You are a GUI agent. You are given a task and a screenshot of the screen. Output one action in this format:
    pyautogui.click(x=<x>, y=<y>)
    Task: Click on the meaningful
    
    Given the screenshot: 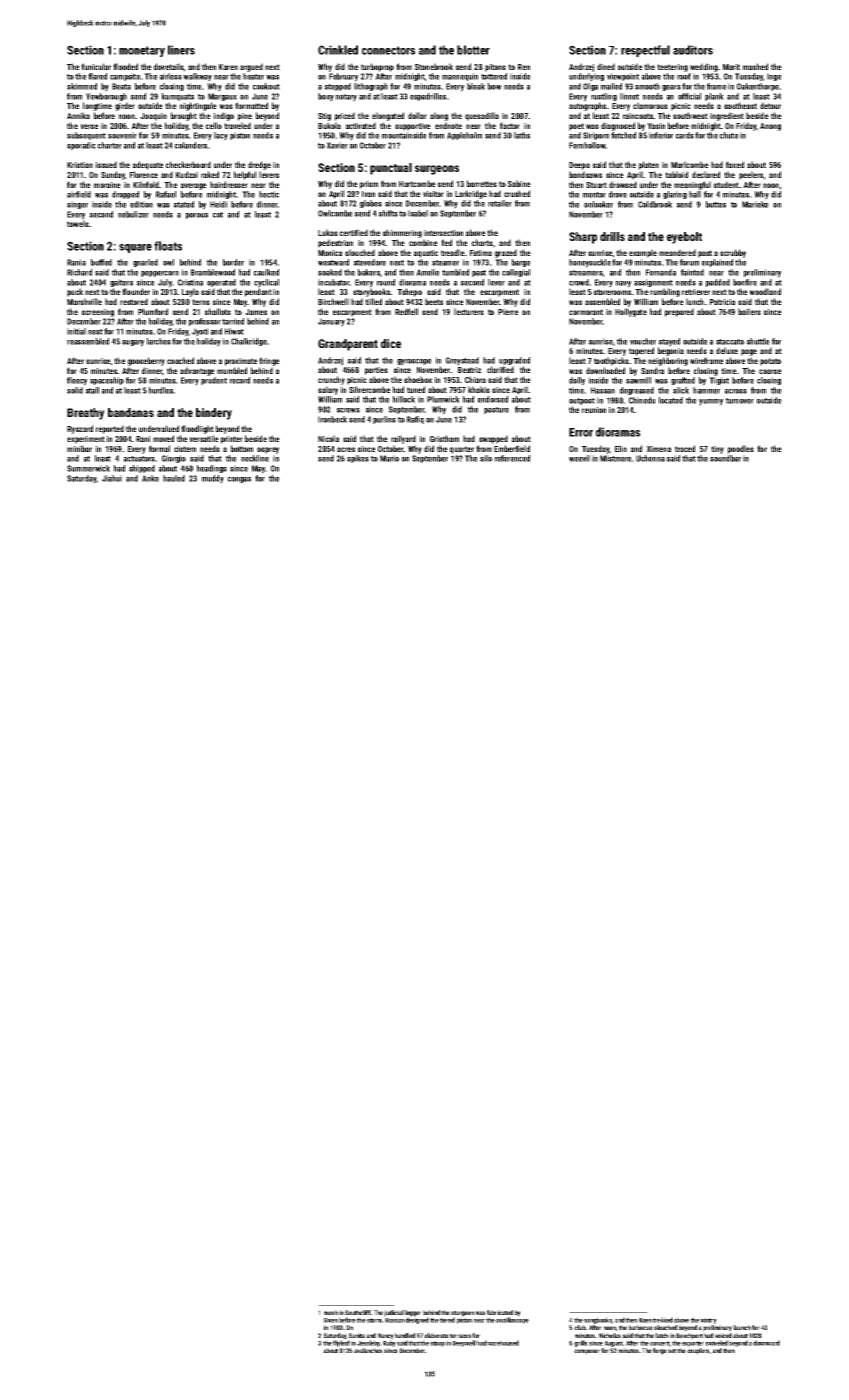 What is the action you would take?
    pyautogui.click(x=692, y=185)
